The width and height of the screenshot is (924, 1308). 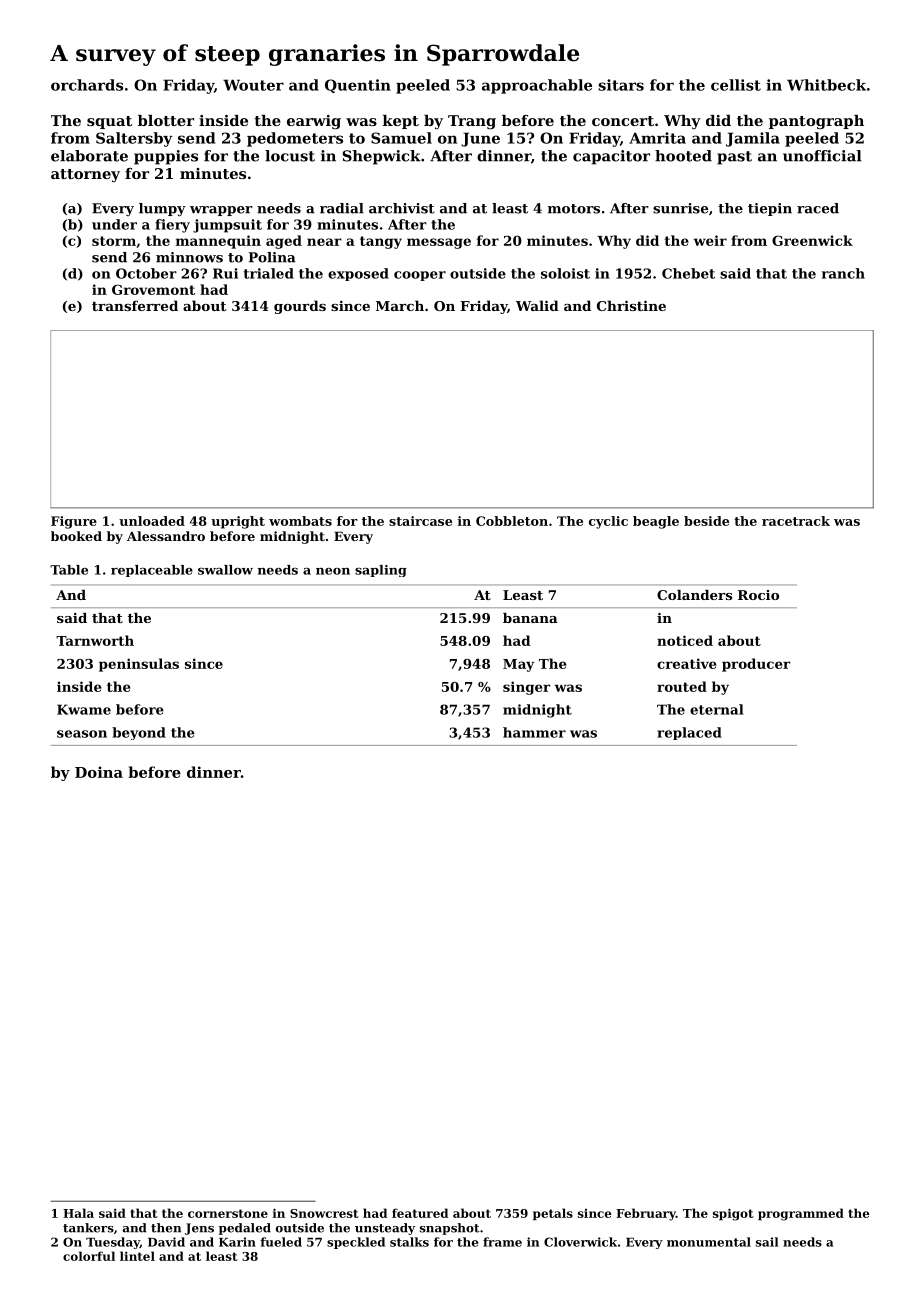 What do you see at coordinates (689, 733) in the screenshot?
I see `replaced` at bounding box center [689, 733].
